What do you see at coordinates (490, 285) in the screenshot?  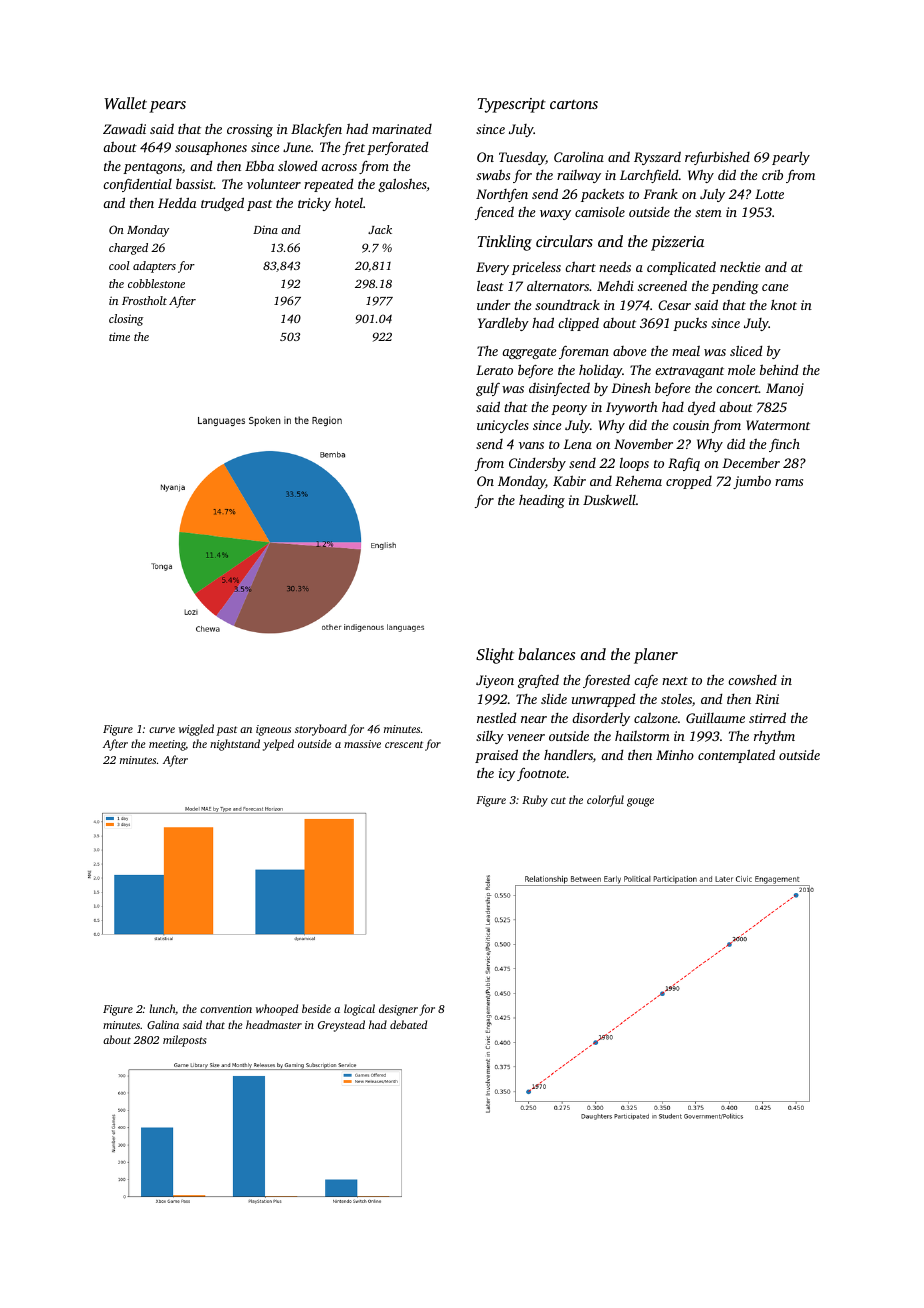 I see `least` at bounding box center [490, 285].
